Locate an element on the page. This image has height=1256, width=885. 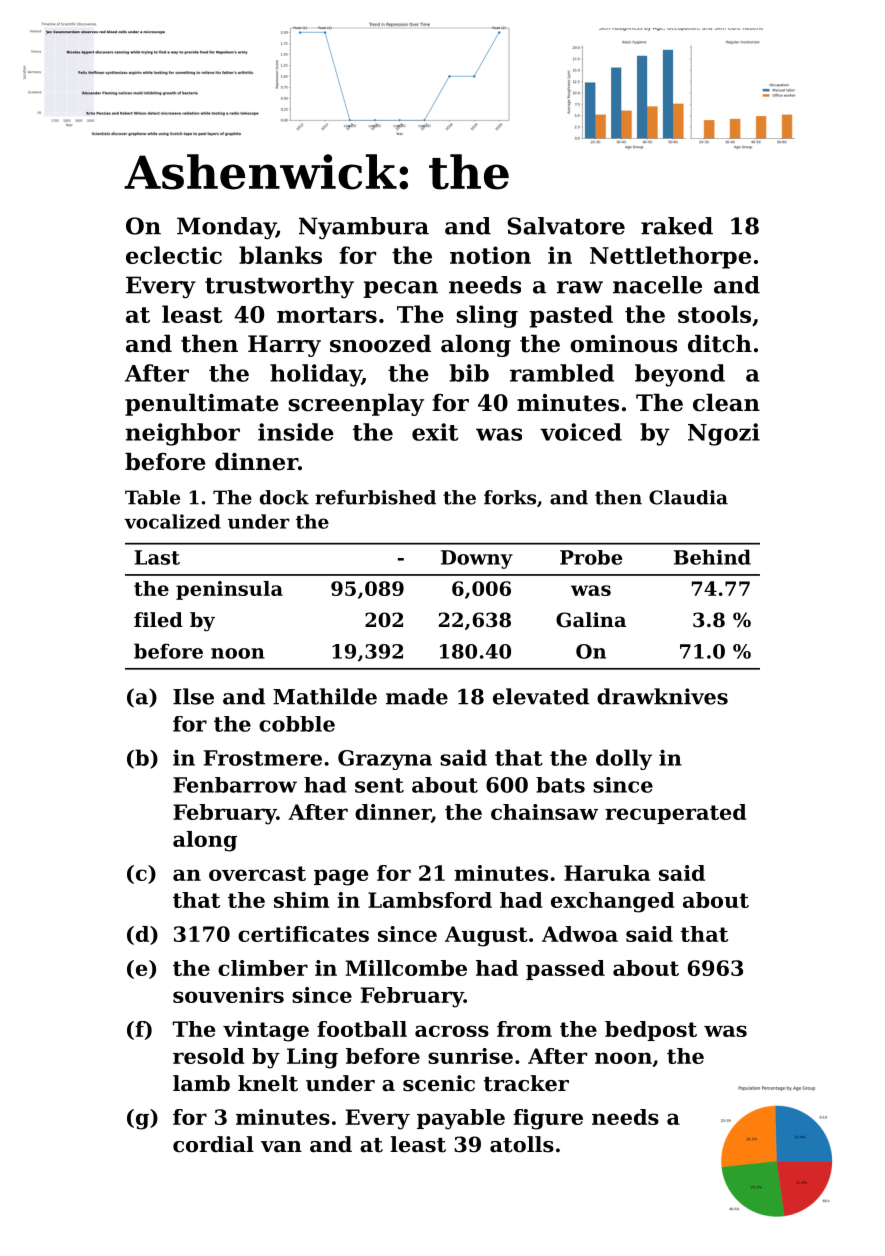
drawknives is located at coordinates (662, 696).
